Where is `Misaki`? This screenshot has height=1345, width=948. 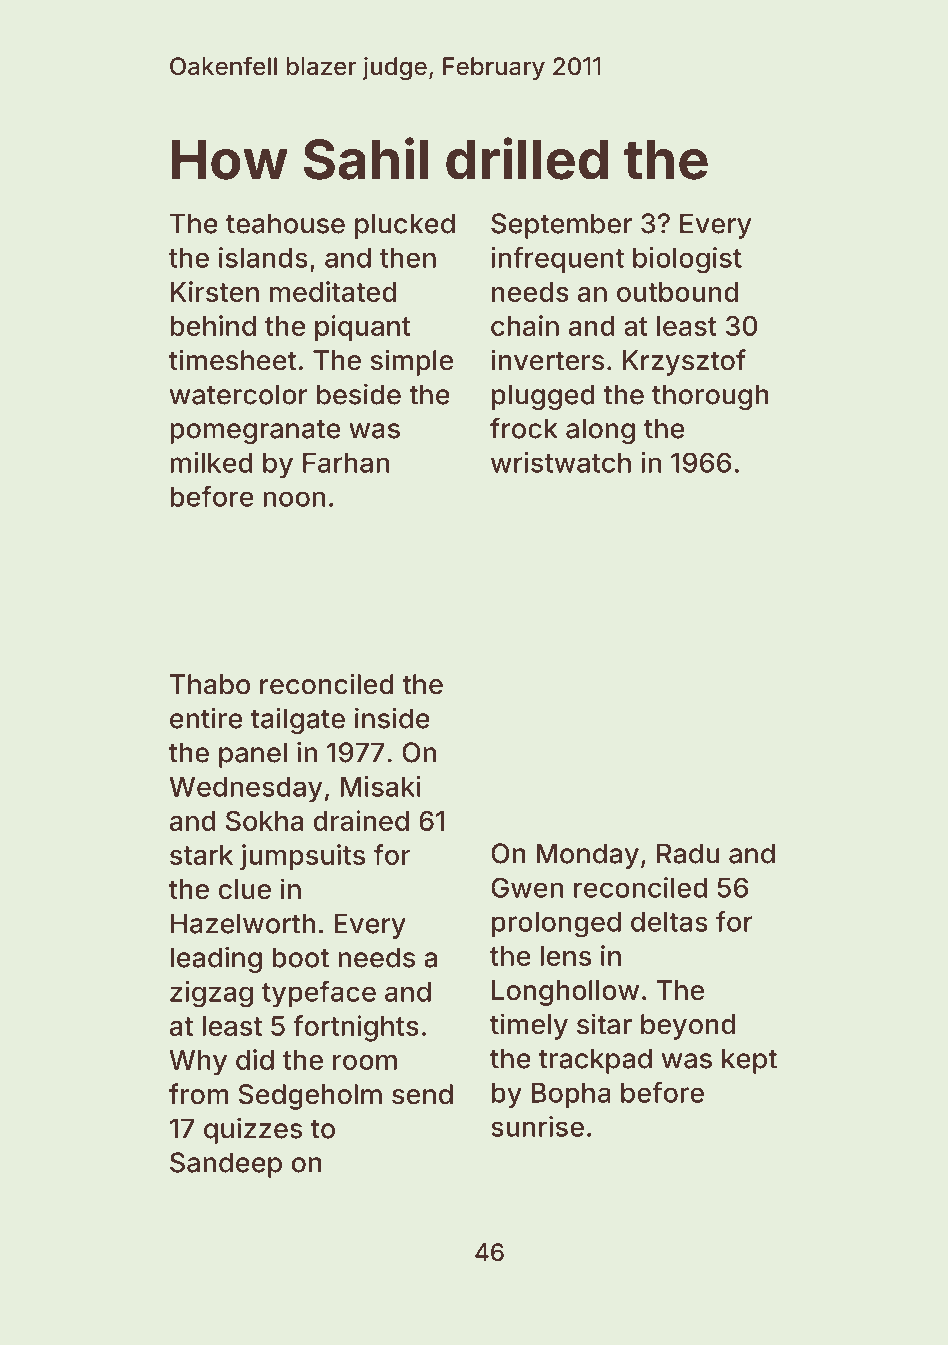
Misaki is located at coordinates (381, 786).
